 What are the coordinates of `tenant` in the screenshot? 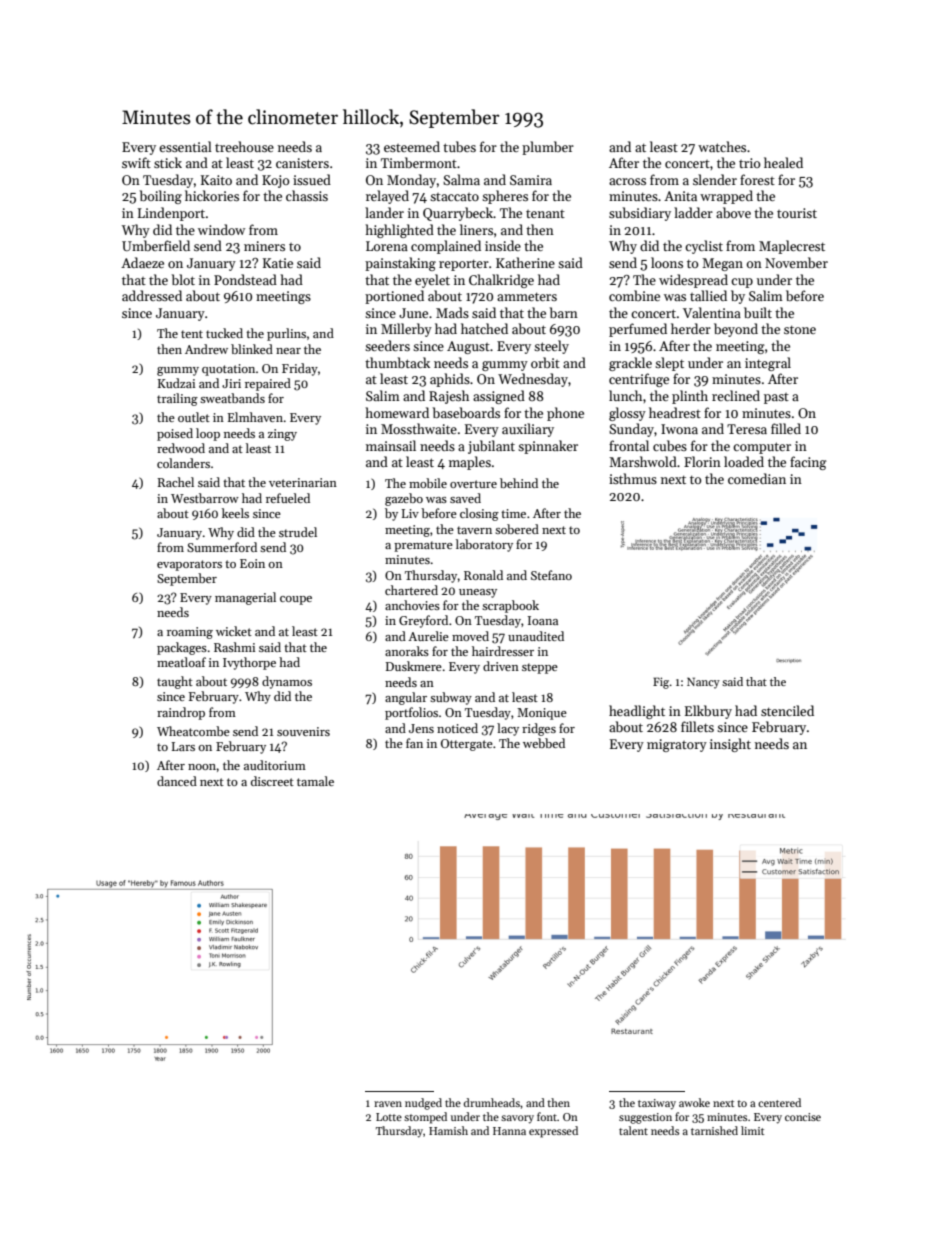 It's located at (545, 214).
